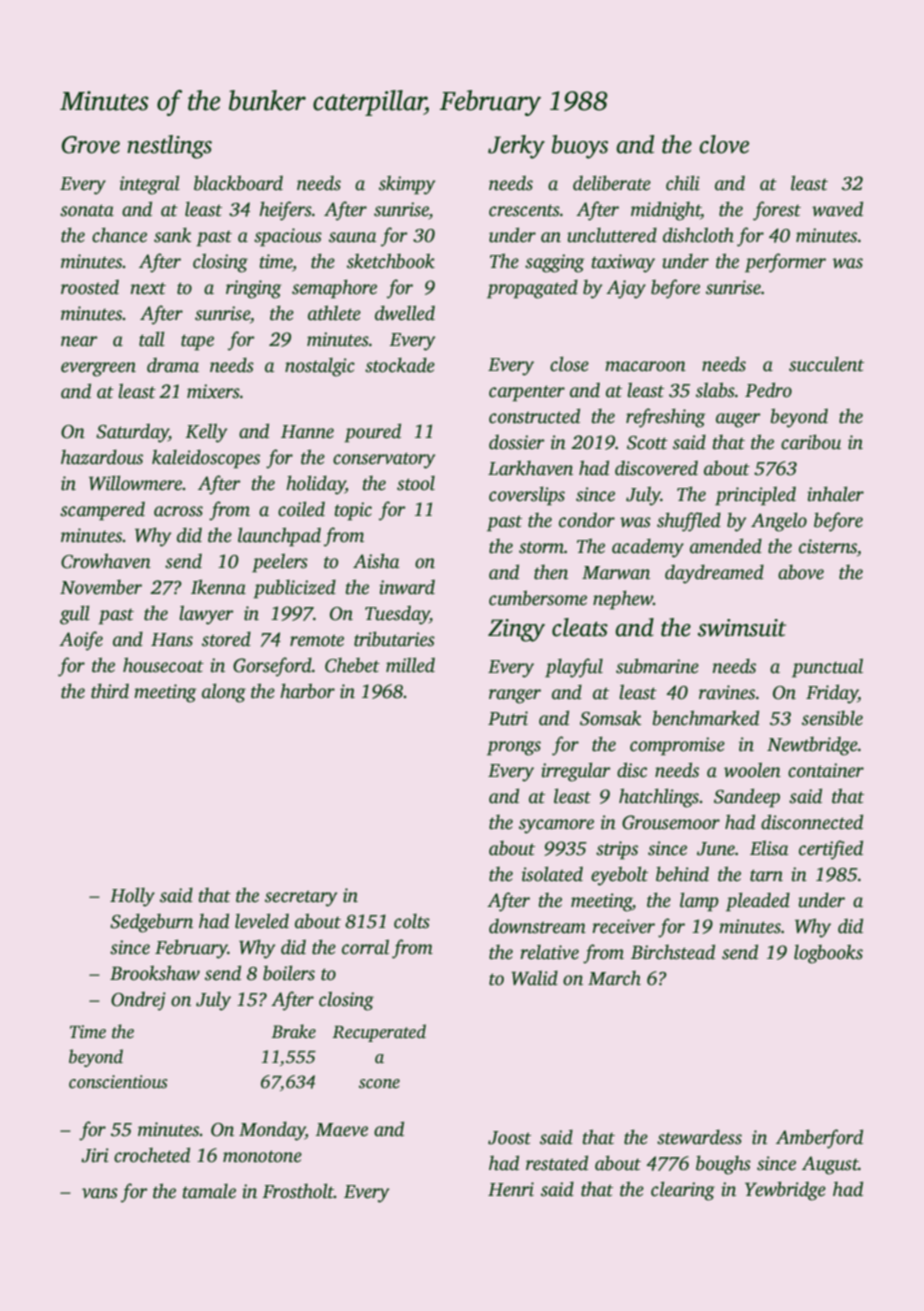 The height and width of the page is (1311, 924). What do you see at coordinates (301, 509) in the page?
I see `coiled` at bounding box center [301, 509].
